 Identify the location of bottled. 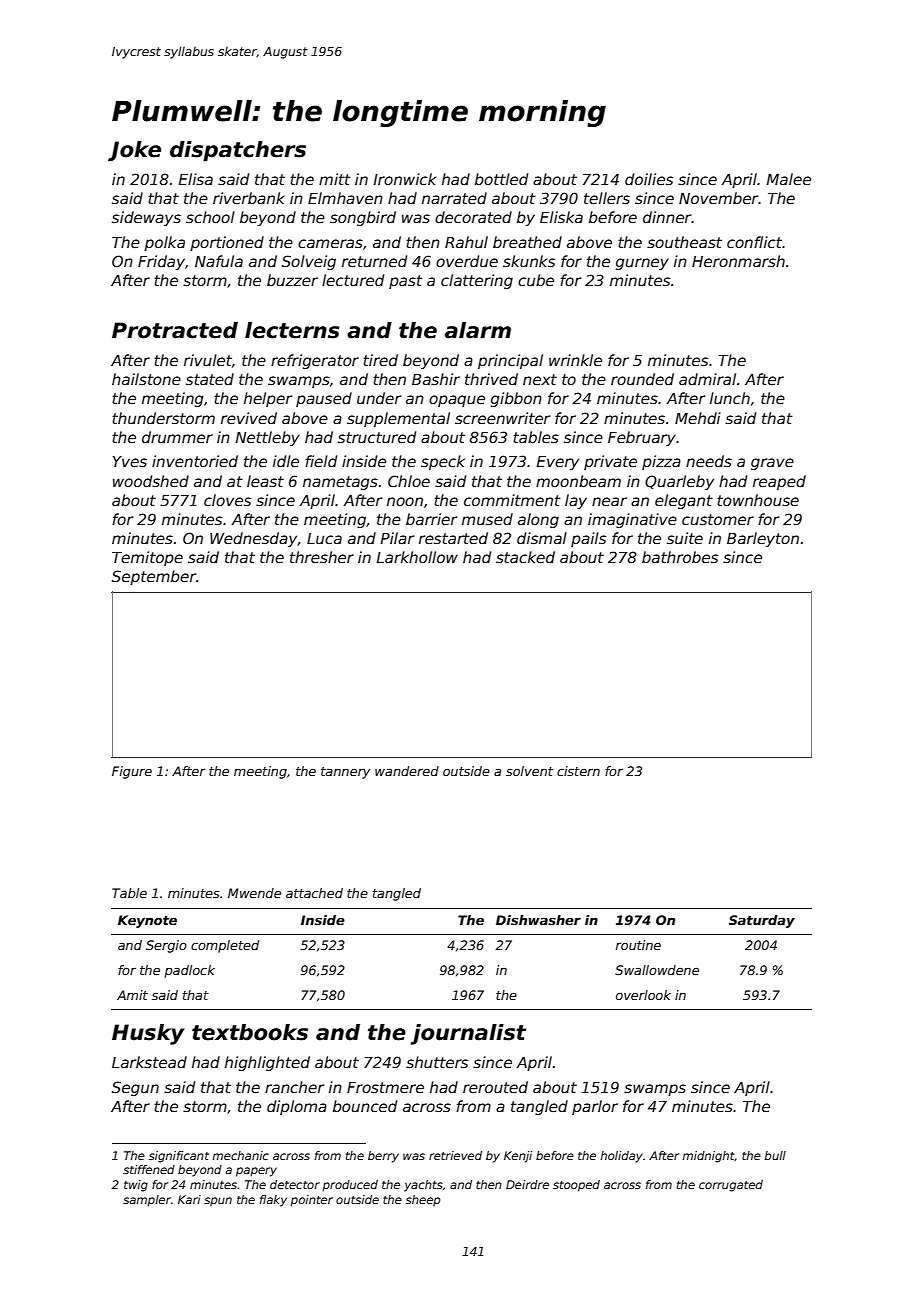
(501, 179).
